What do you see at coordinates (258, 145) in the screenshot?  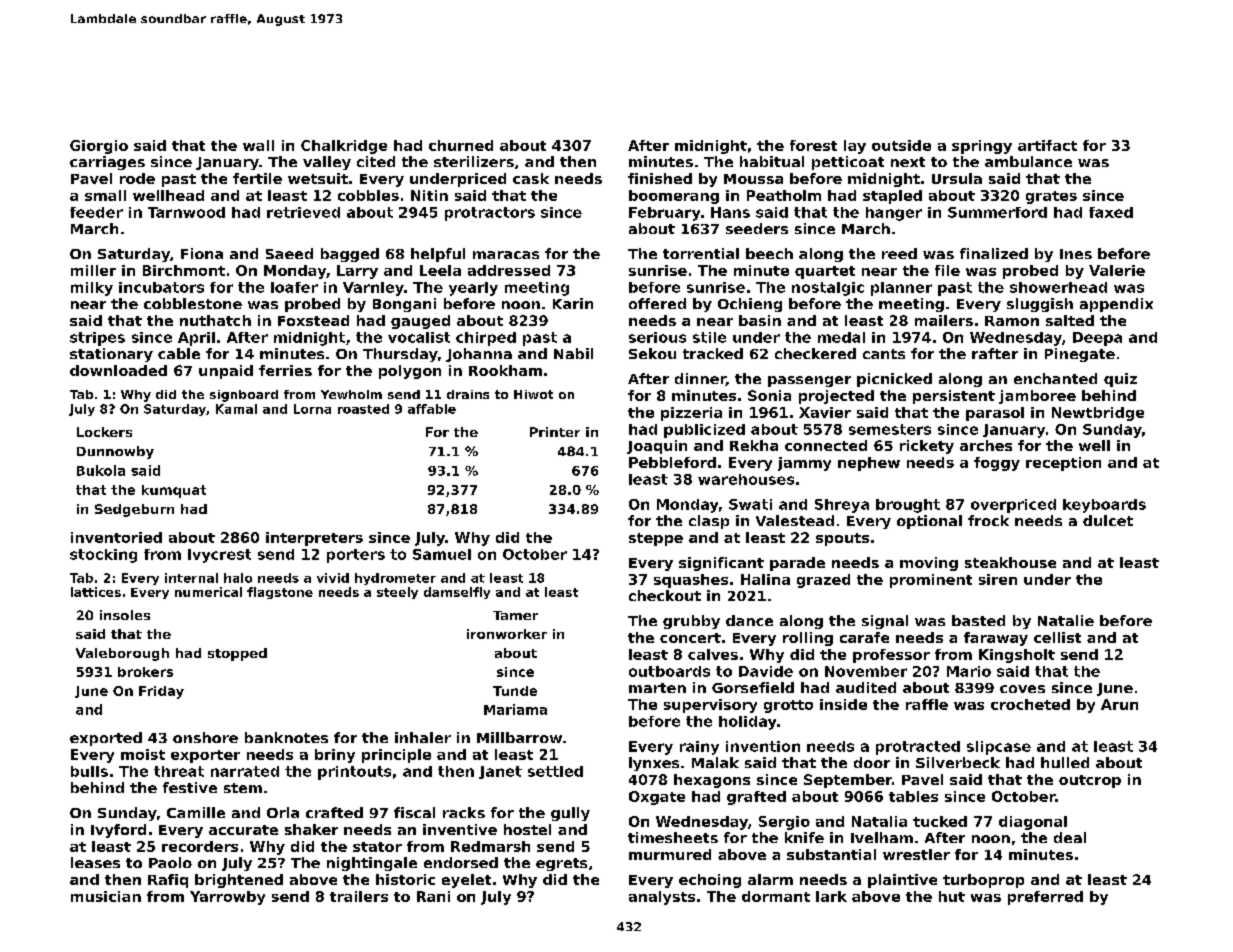 I see `wall` at bounding box center [258, 145].
